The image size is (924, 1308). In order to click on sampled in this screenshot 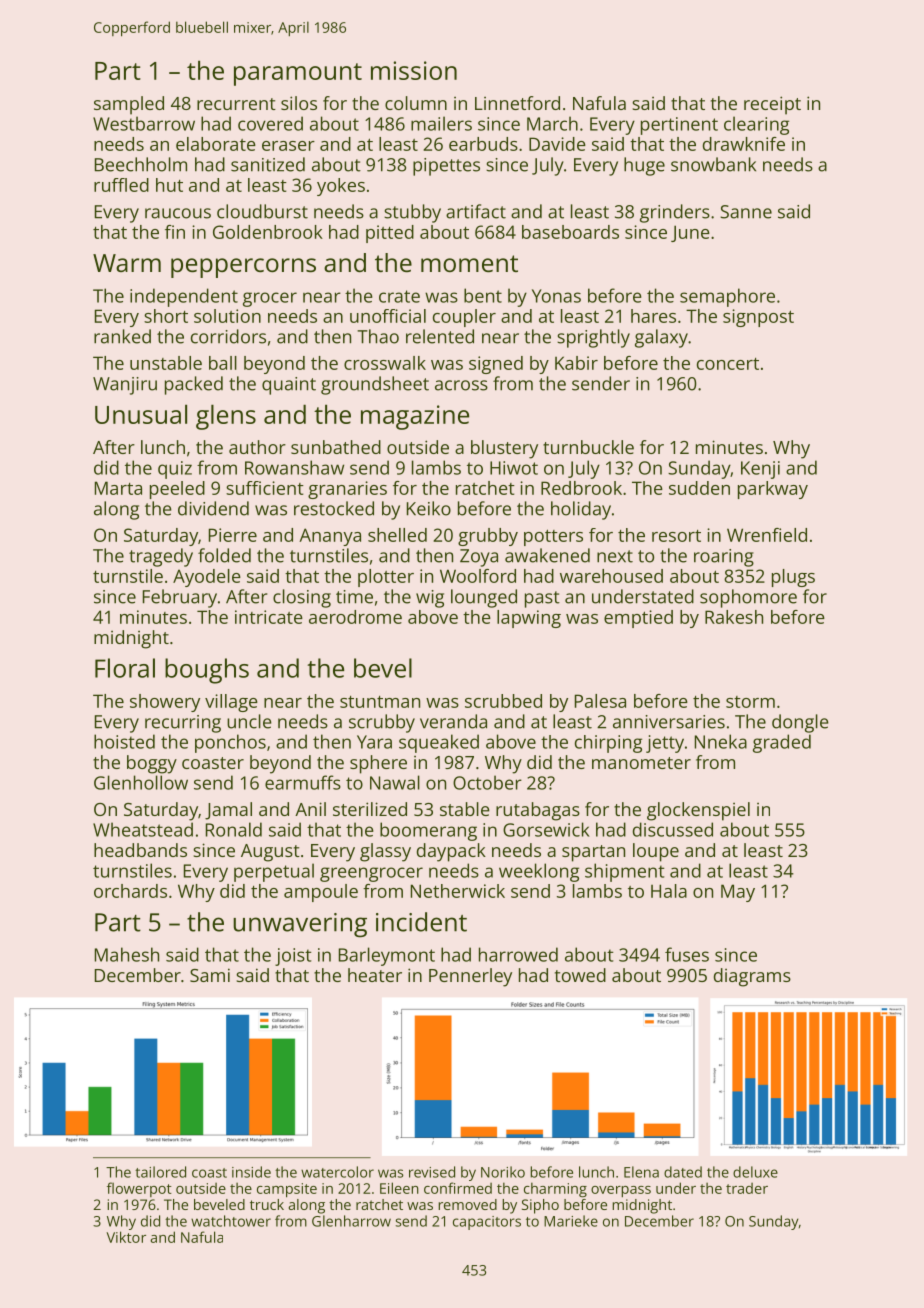, I will do `click(129, 105)`.
